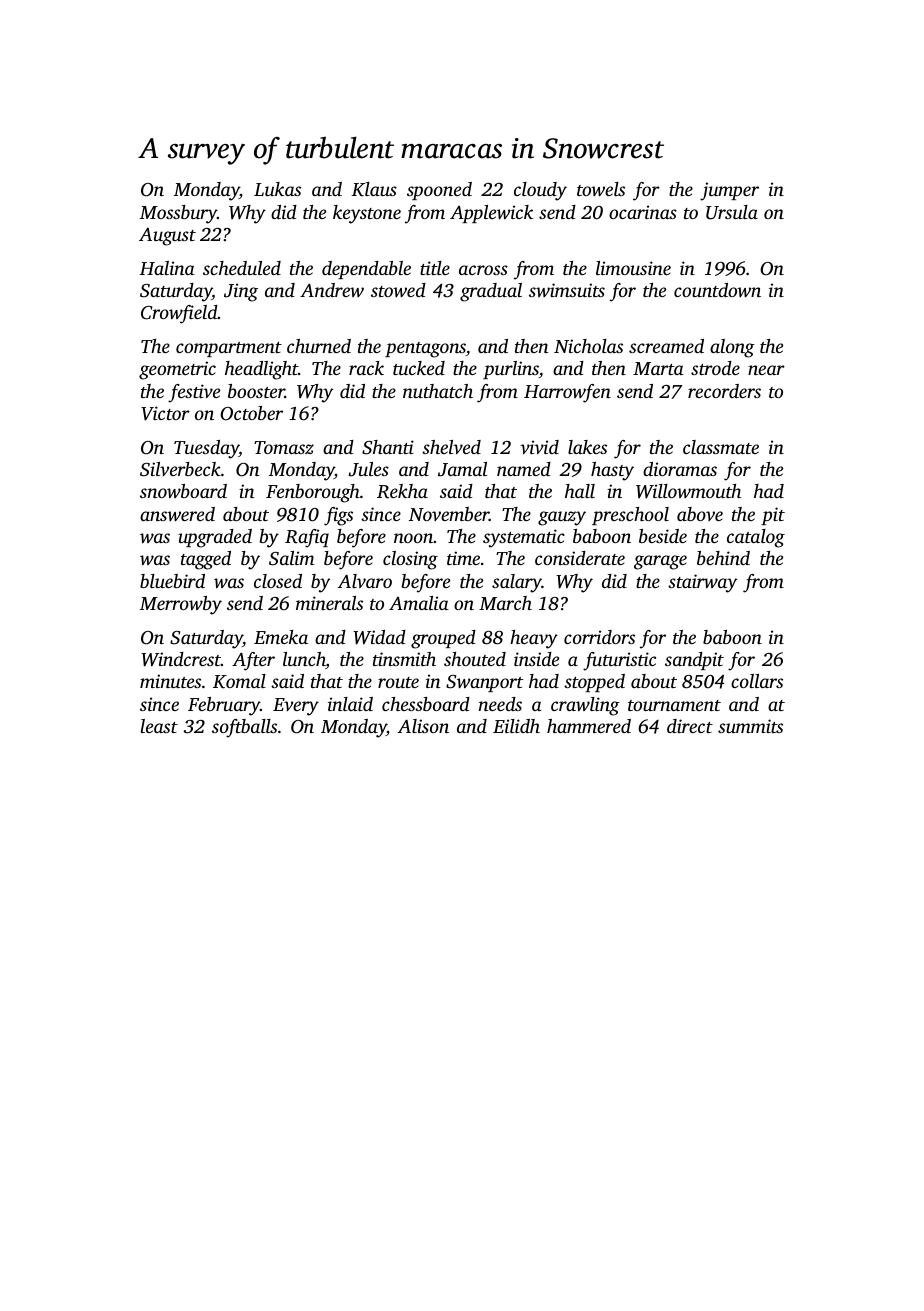 Image resolution: width=924 pixels, height=1311 pixels. Describe the element at coordinates (680, 469) in the screenshot. I see `dioramas` at that location.
